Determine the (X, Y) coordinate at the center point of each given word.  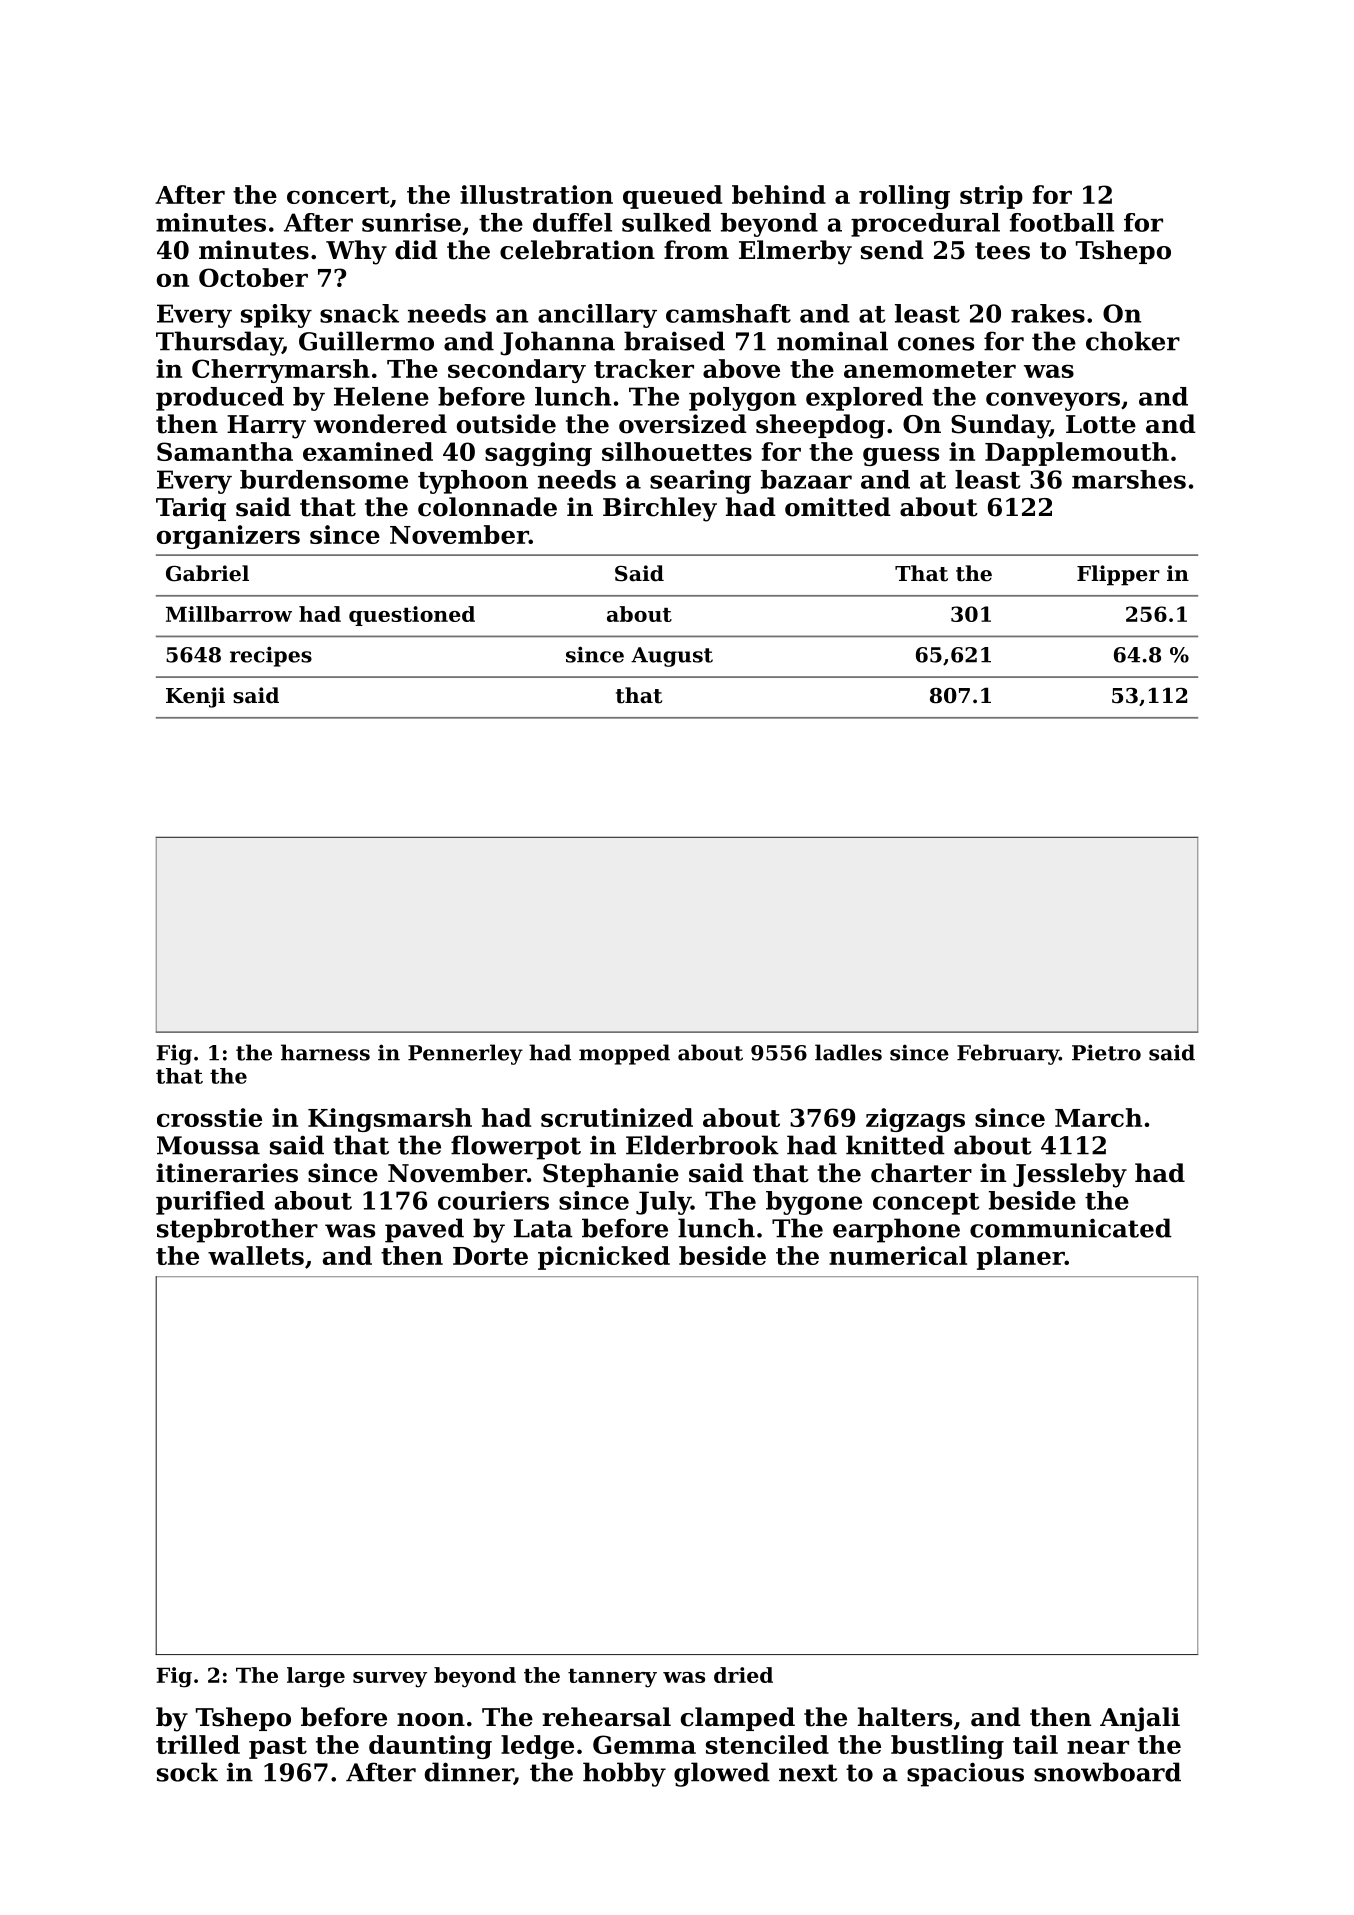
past (278, 1748)
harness (325, 1052)
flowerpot (516, 1147)
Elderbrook (702, 1145)
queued (672, 197)
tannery (612, 1678)
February (1008, 1054)
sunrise (411, 222)
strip (991, 197)
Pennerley (465, 1054)
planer (1021, 1258)
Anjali (1140, 1719)
